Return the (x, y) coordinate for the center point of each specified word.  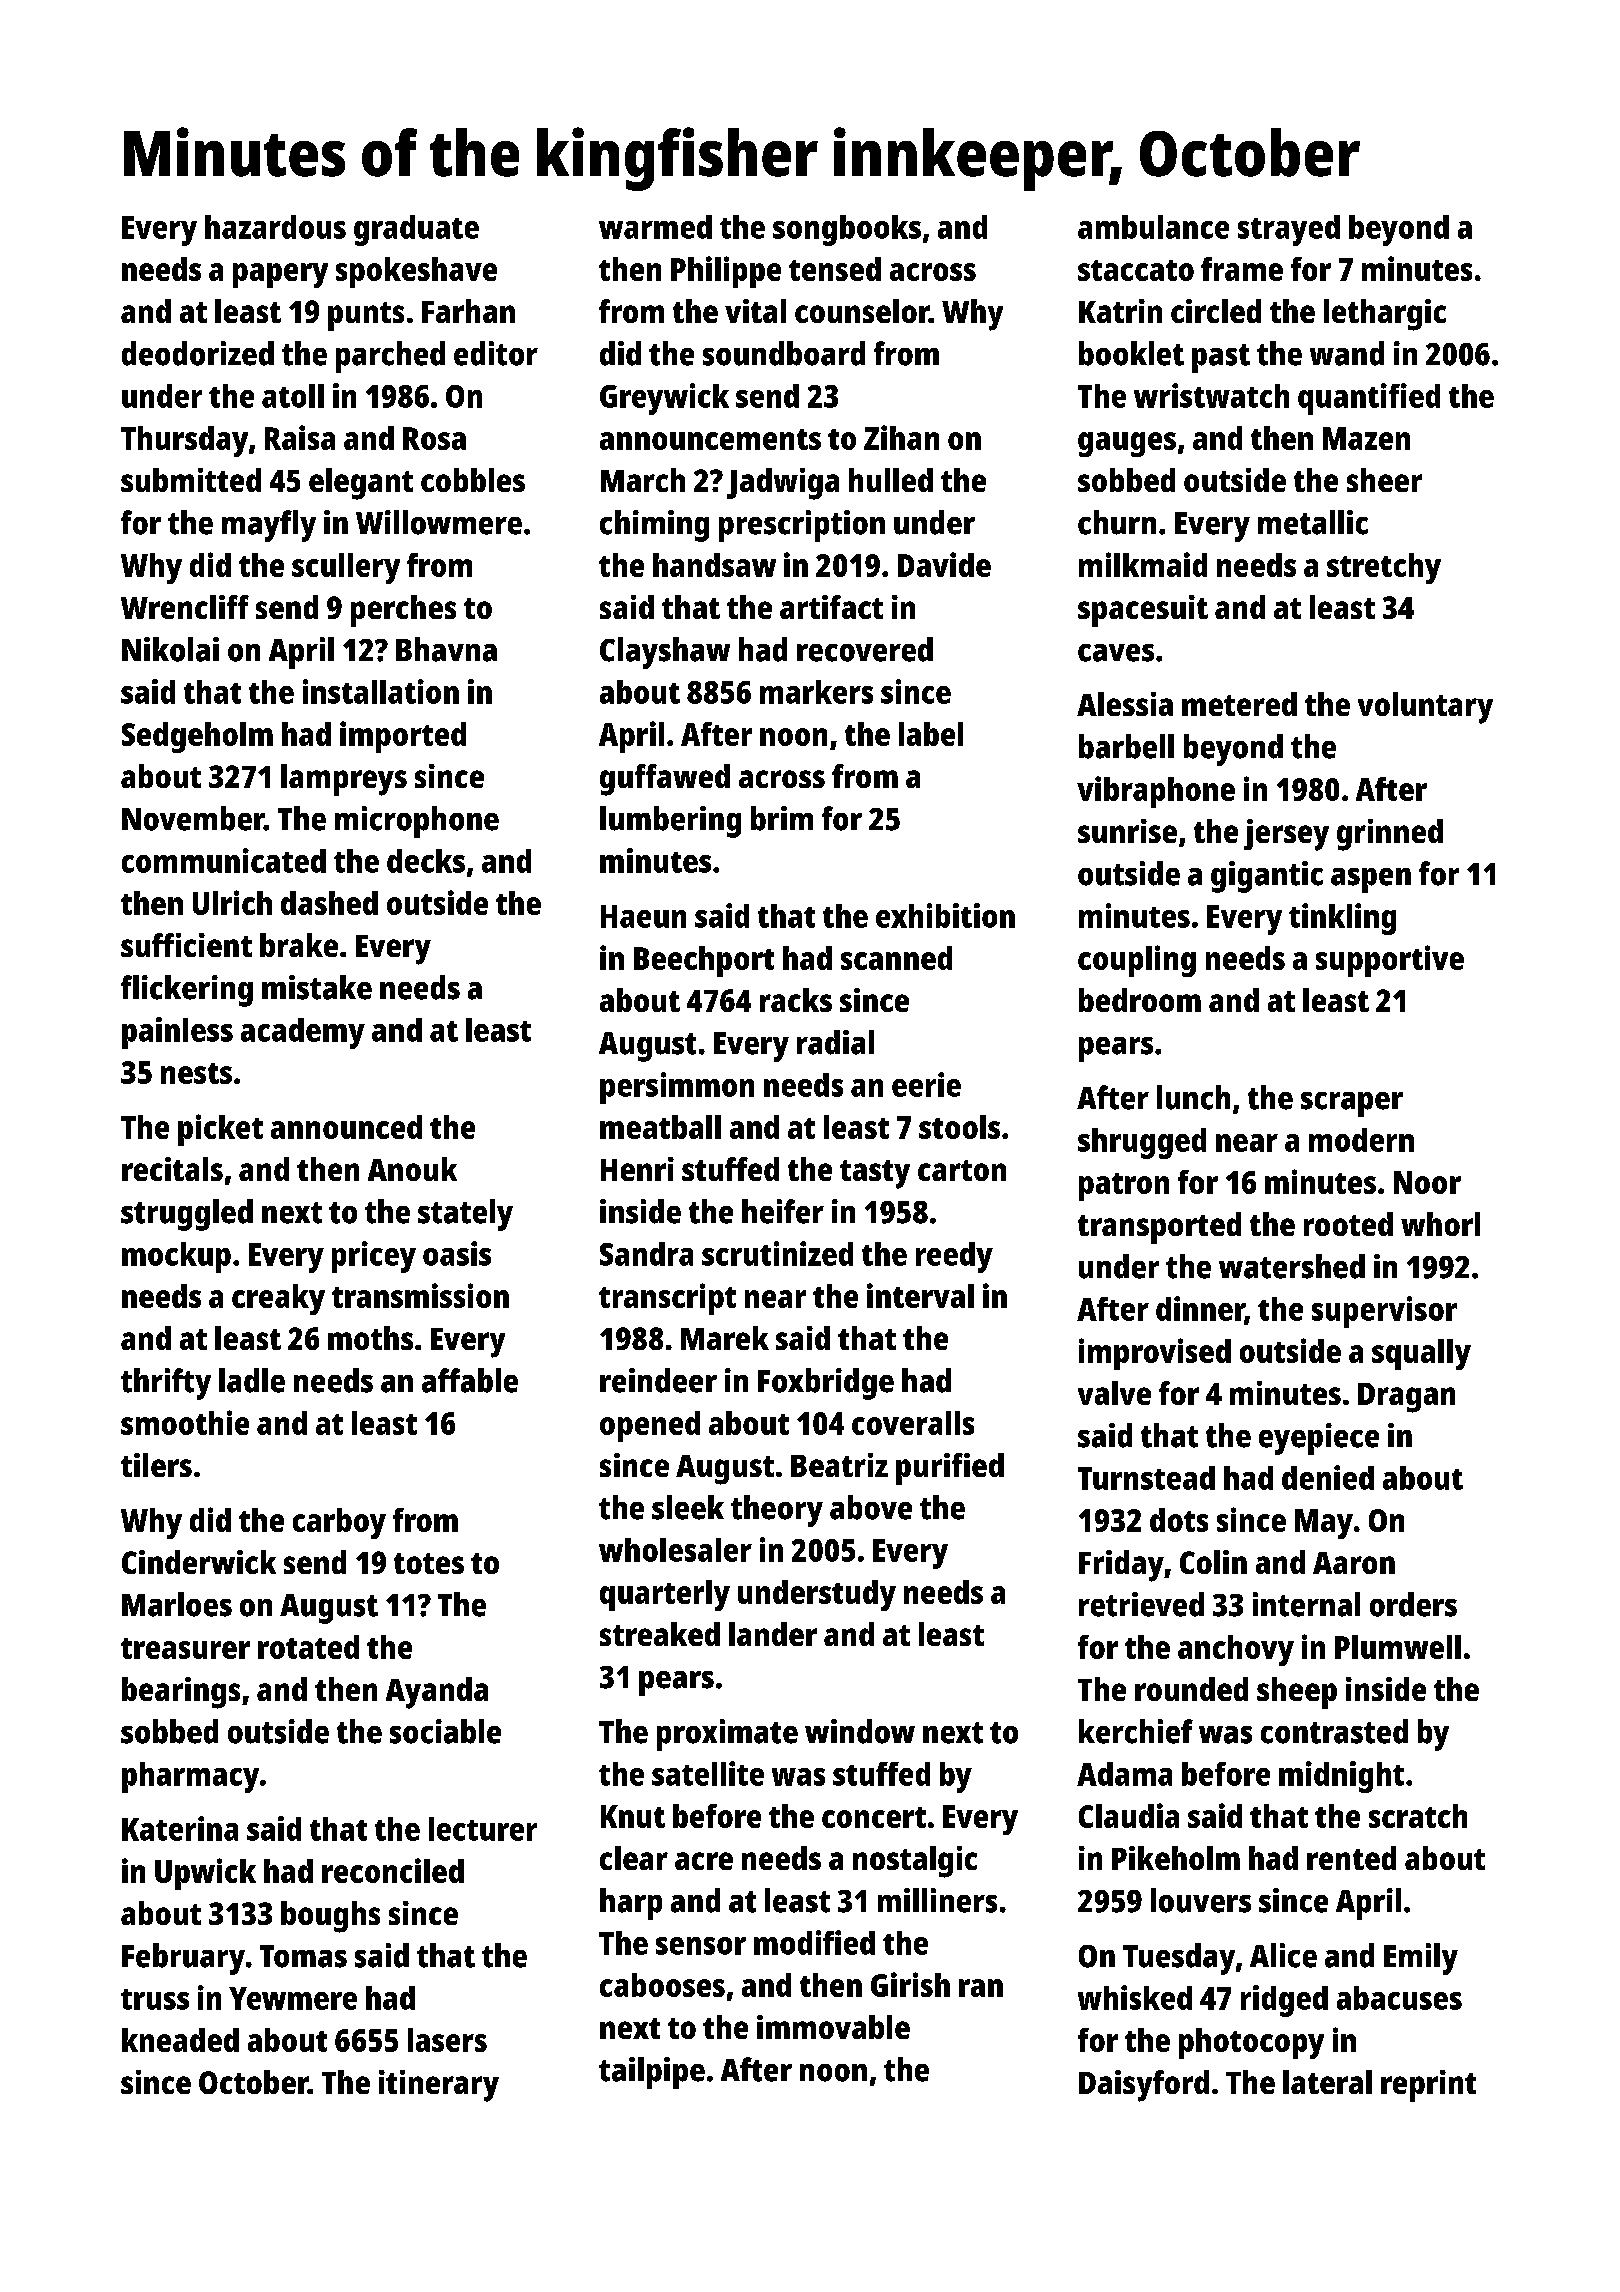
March (643, 480)
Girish (910, 1984)
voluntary (1425, 708)
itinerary (439, 2086)
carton (962, 1170)
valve (1114, 1393)
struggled (187, 1215)
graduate (416, 230)
